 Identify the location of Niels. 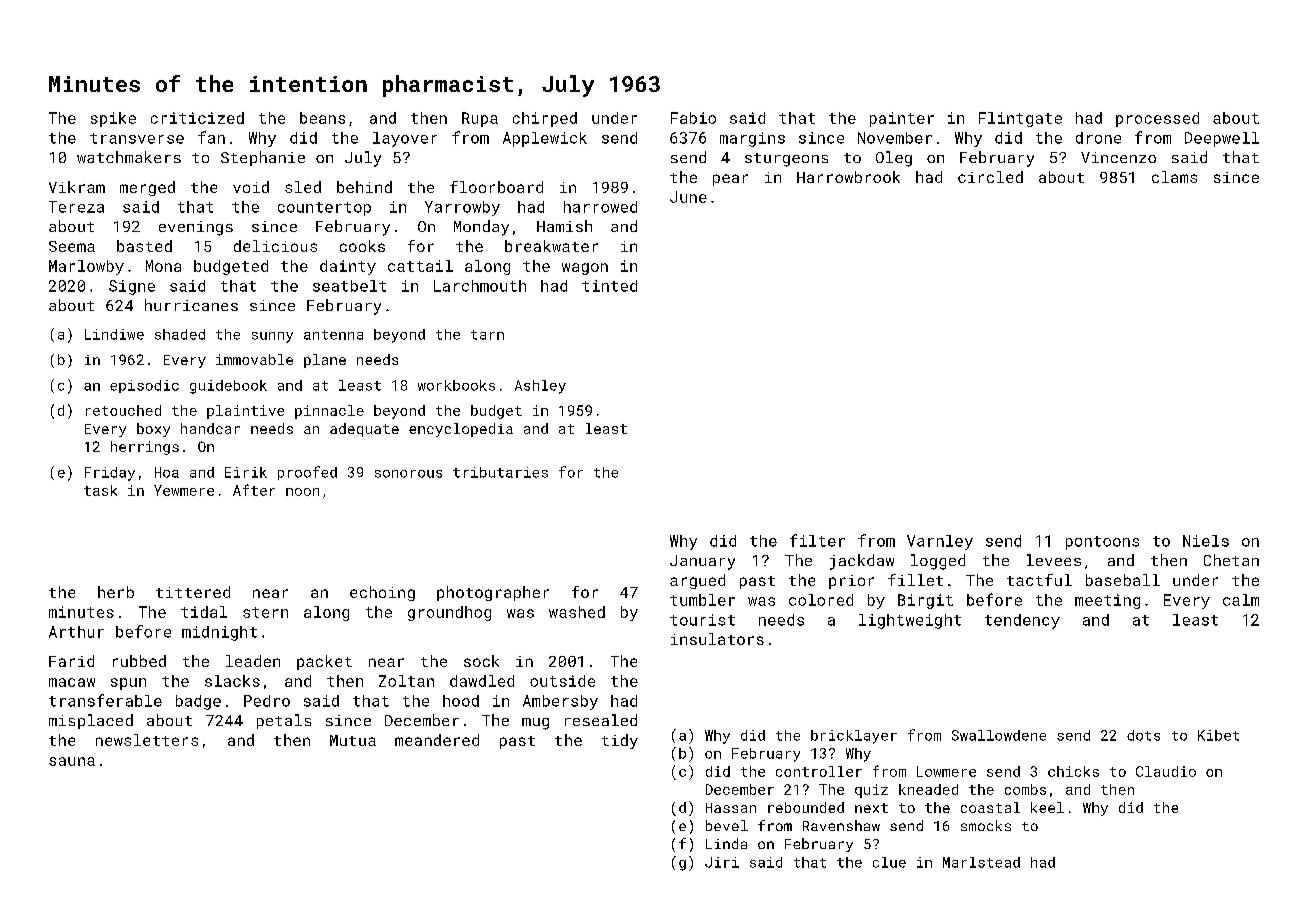
(1206, 541).
